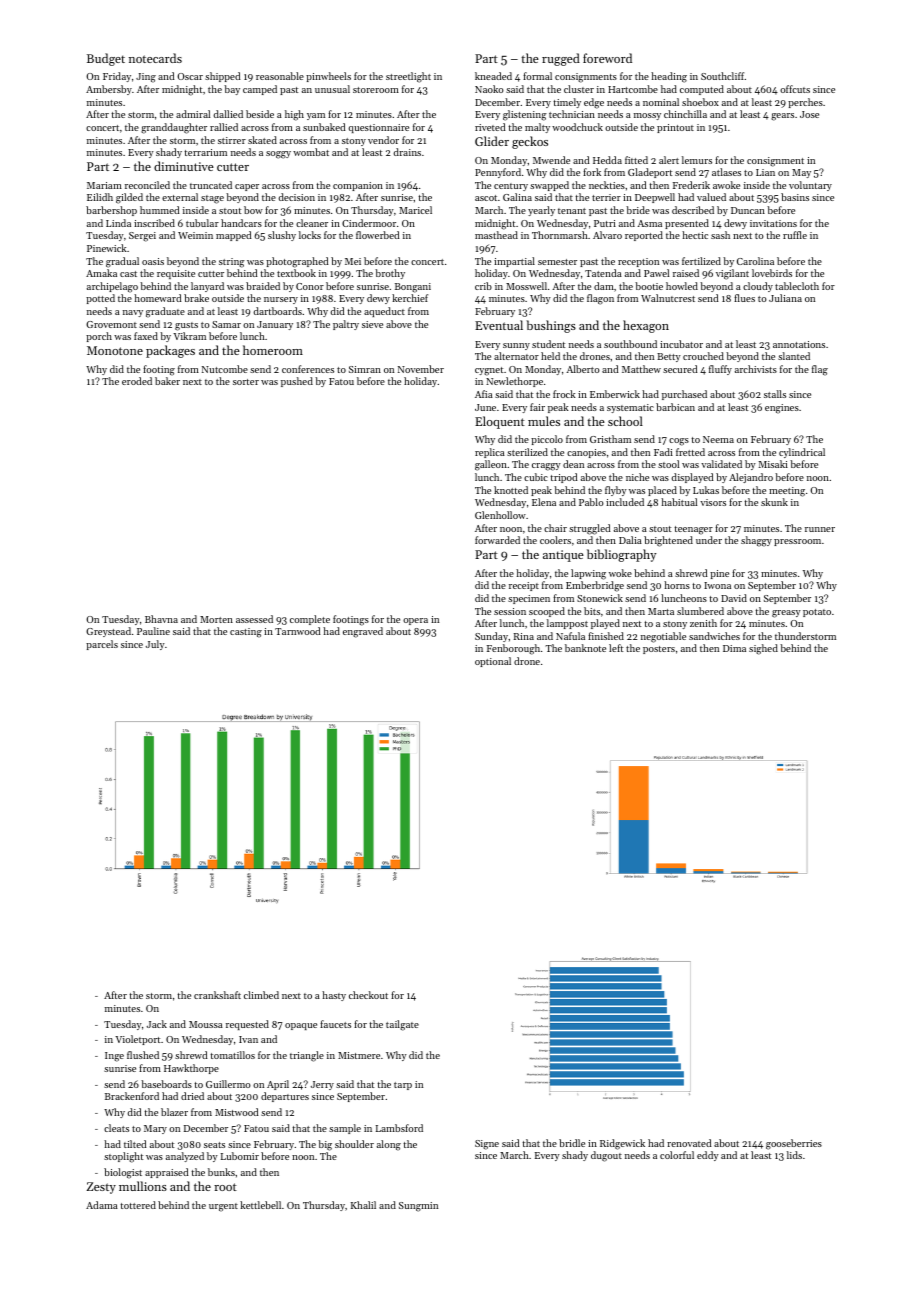 Image resolution: width=924 pixels, height=1308 pixels. I want to click on checkout, so click(368, 995).
